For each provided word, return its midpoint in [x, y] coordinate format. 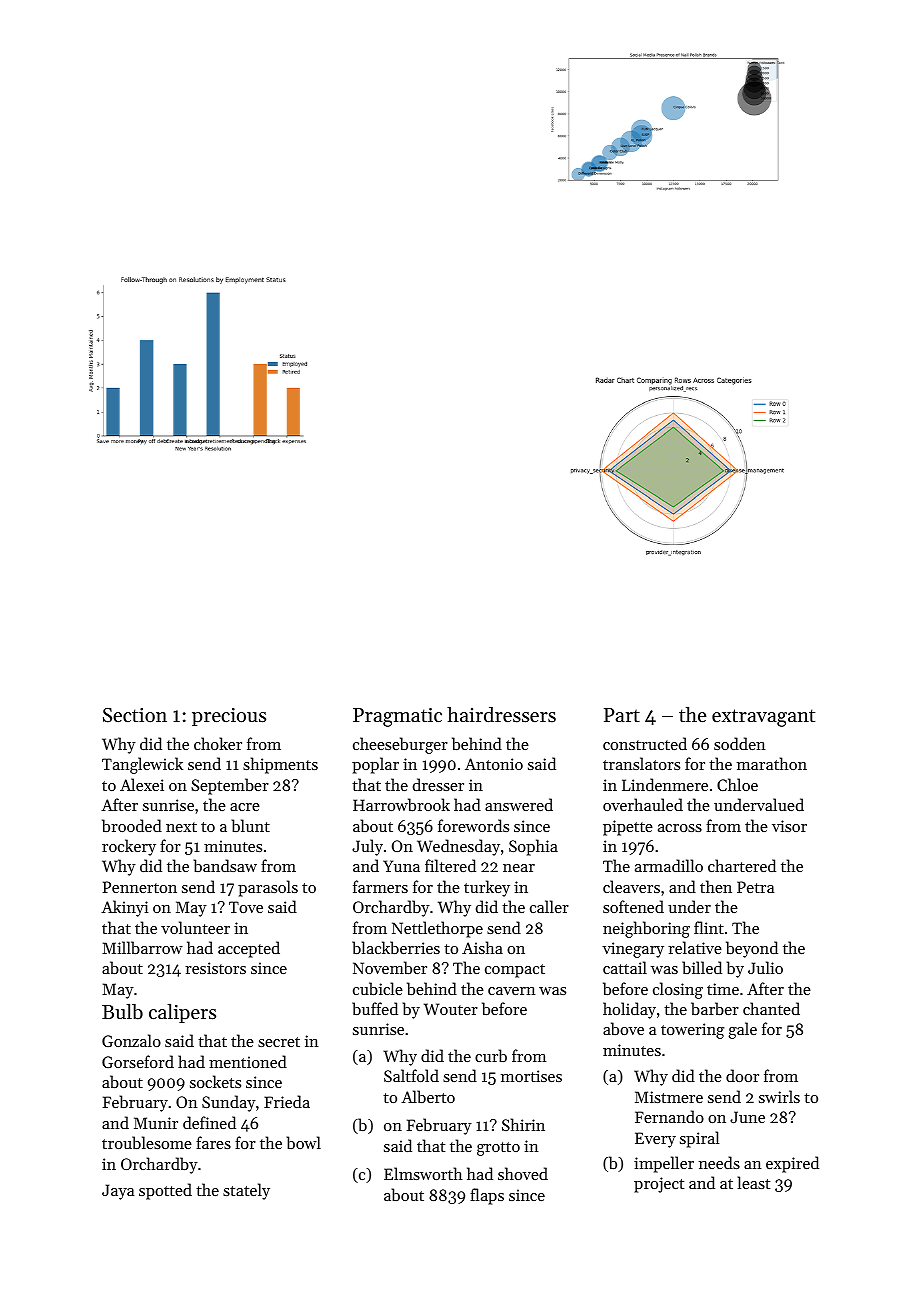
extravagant [763, 718]
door [742, 1075]
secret [279, 1042]
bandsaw [225, 865]
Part [622, 715]
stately [246, 1191]
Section [135, 715]
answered [519, 804]
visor [789, 826]
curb [491, 1055]
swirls [779, 1096]
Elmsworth [423, 1173]
